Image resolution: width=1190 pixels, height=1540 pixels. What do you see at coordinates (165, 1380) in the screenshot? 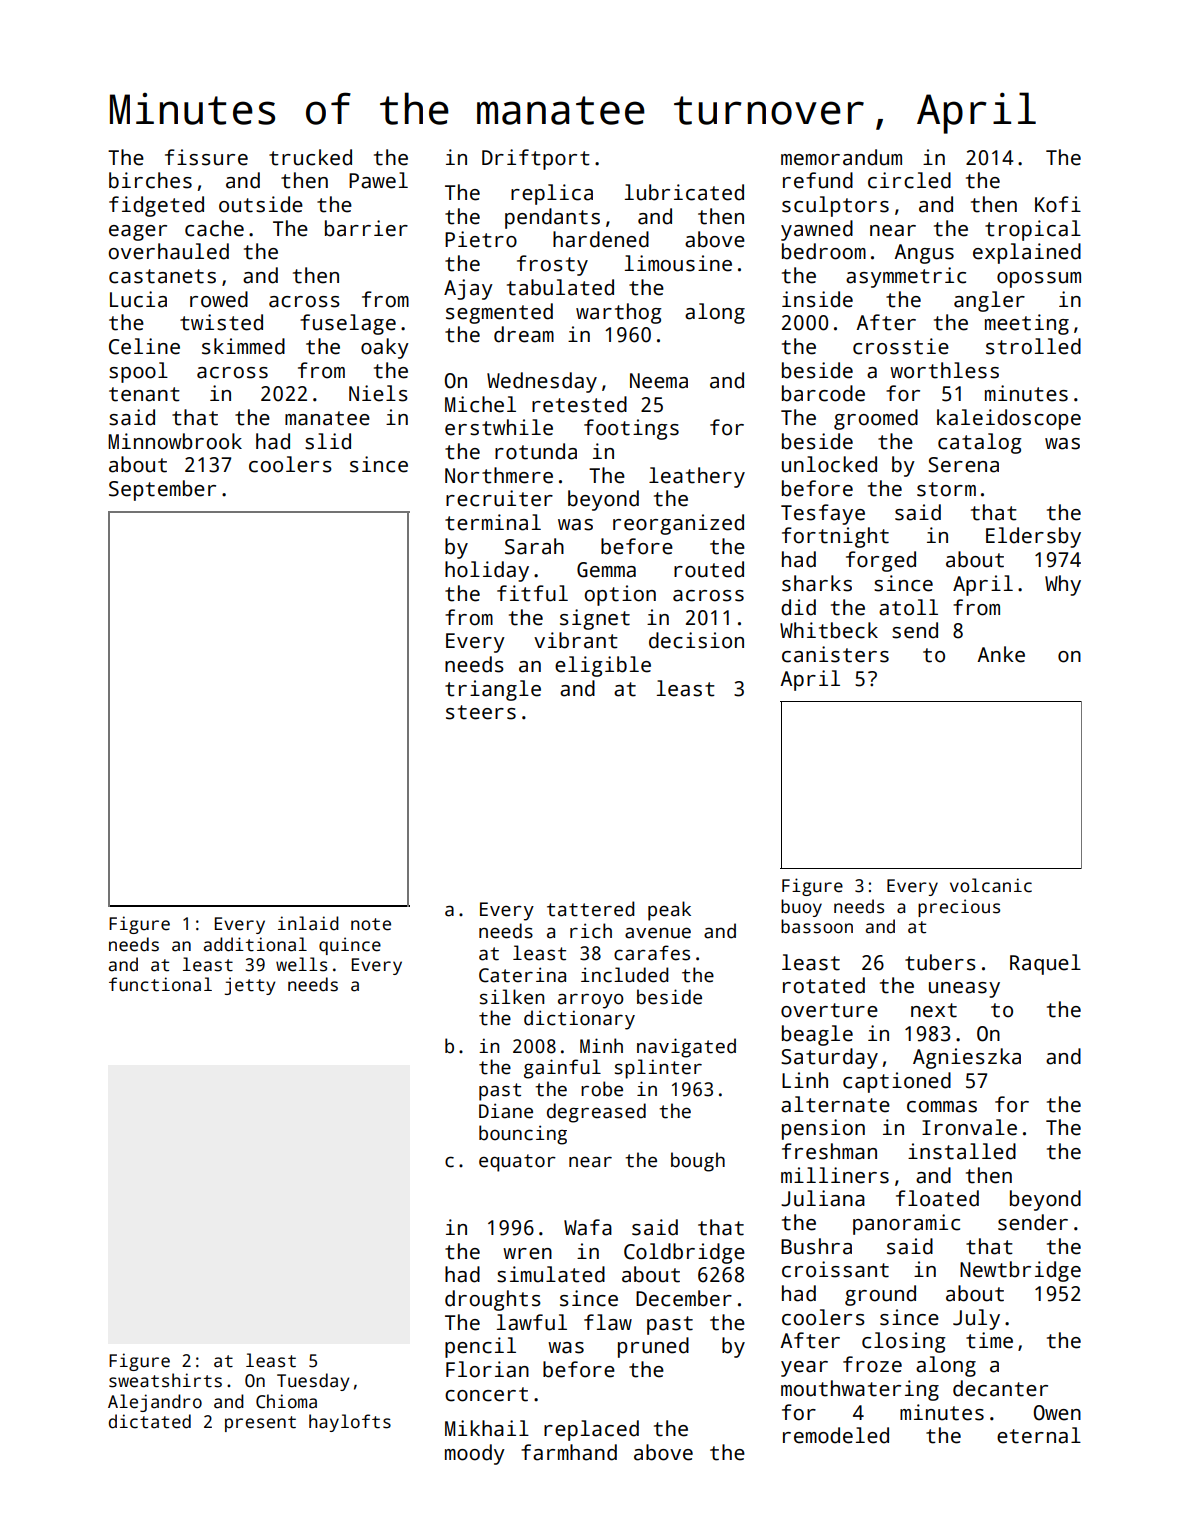
I see `sweatshirts` at bounding box center [165, 1380].
